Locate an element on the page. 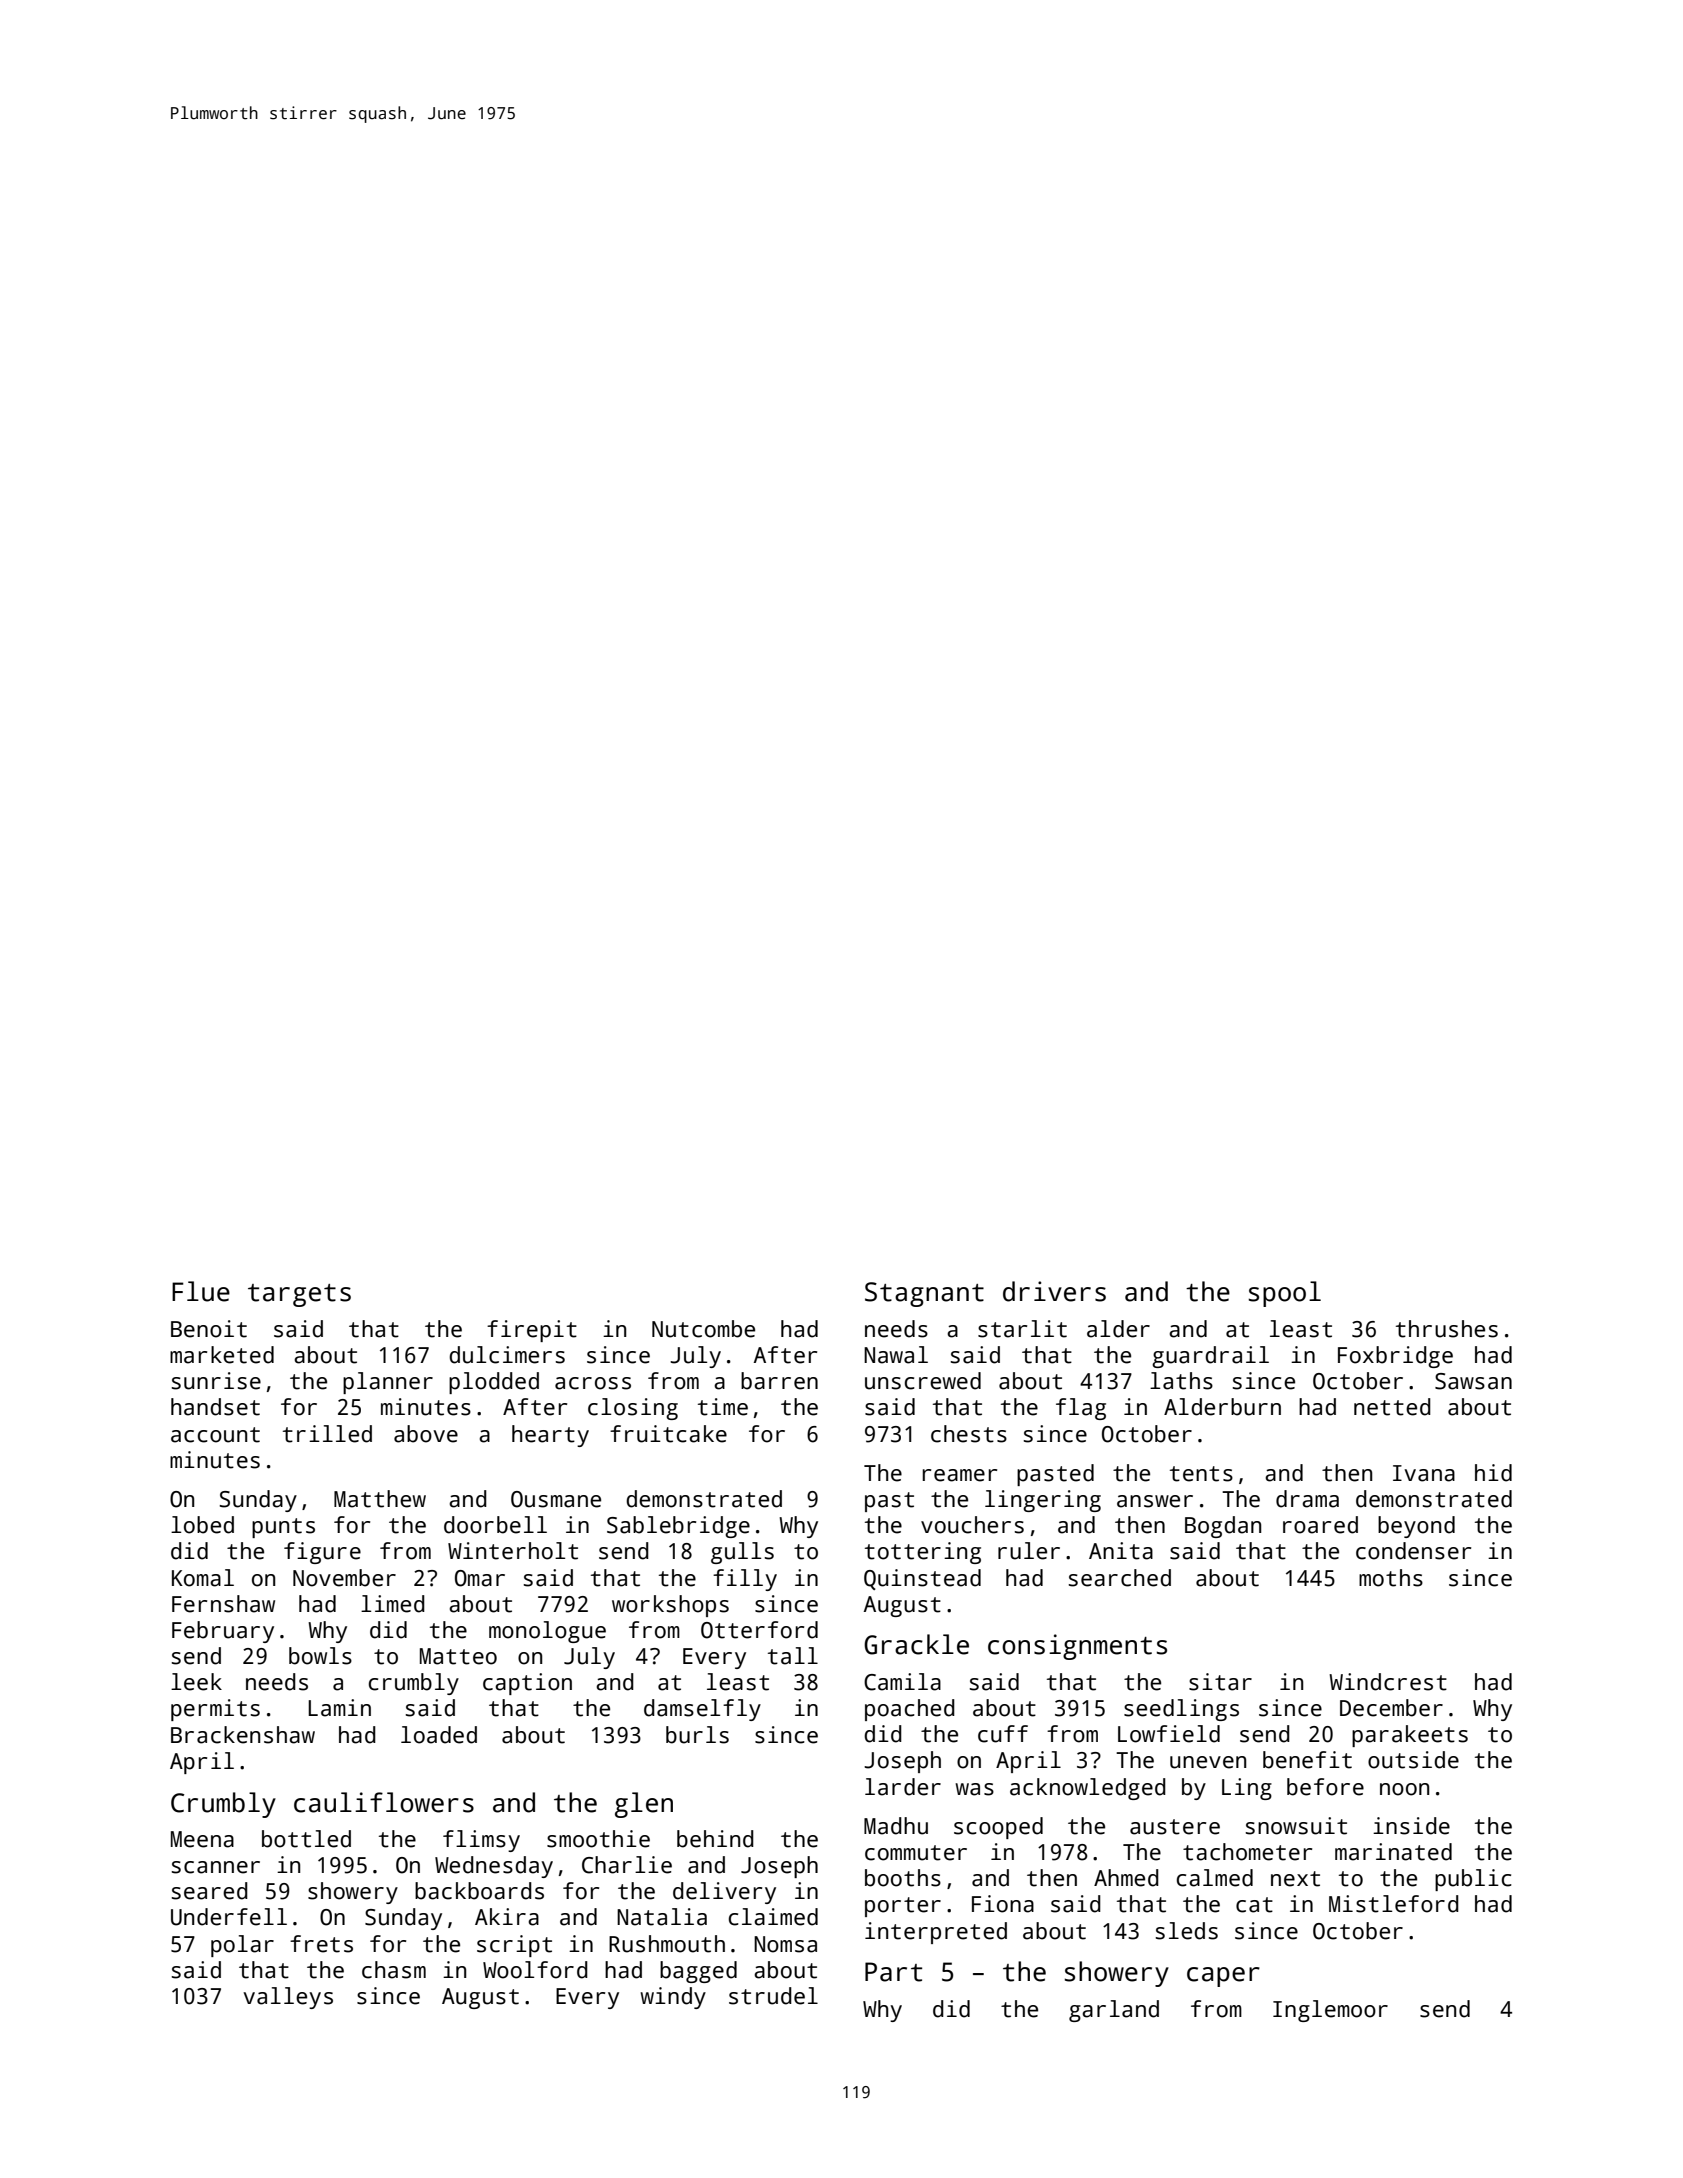 This image has width=1683, height=2178. outside is located at coordinates (1413, 1760).
